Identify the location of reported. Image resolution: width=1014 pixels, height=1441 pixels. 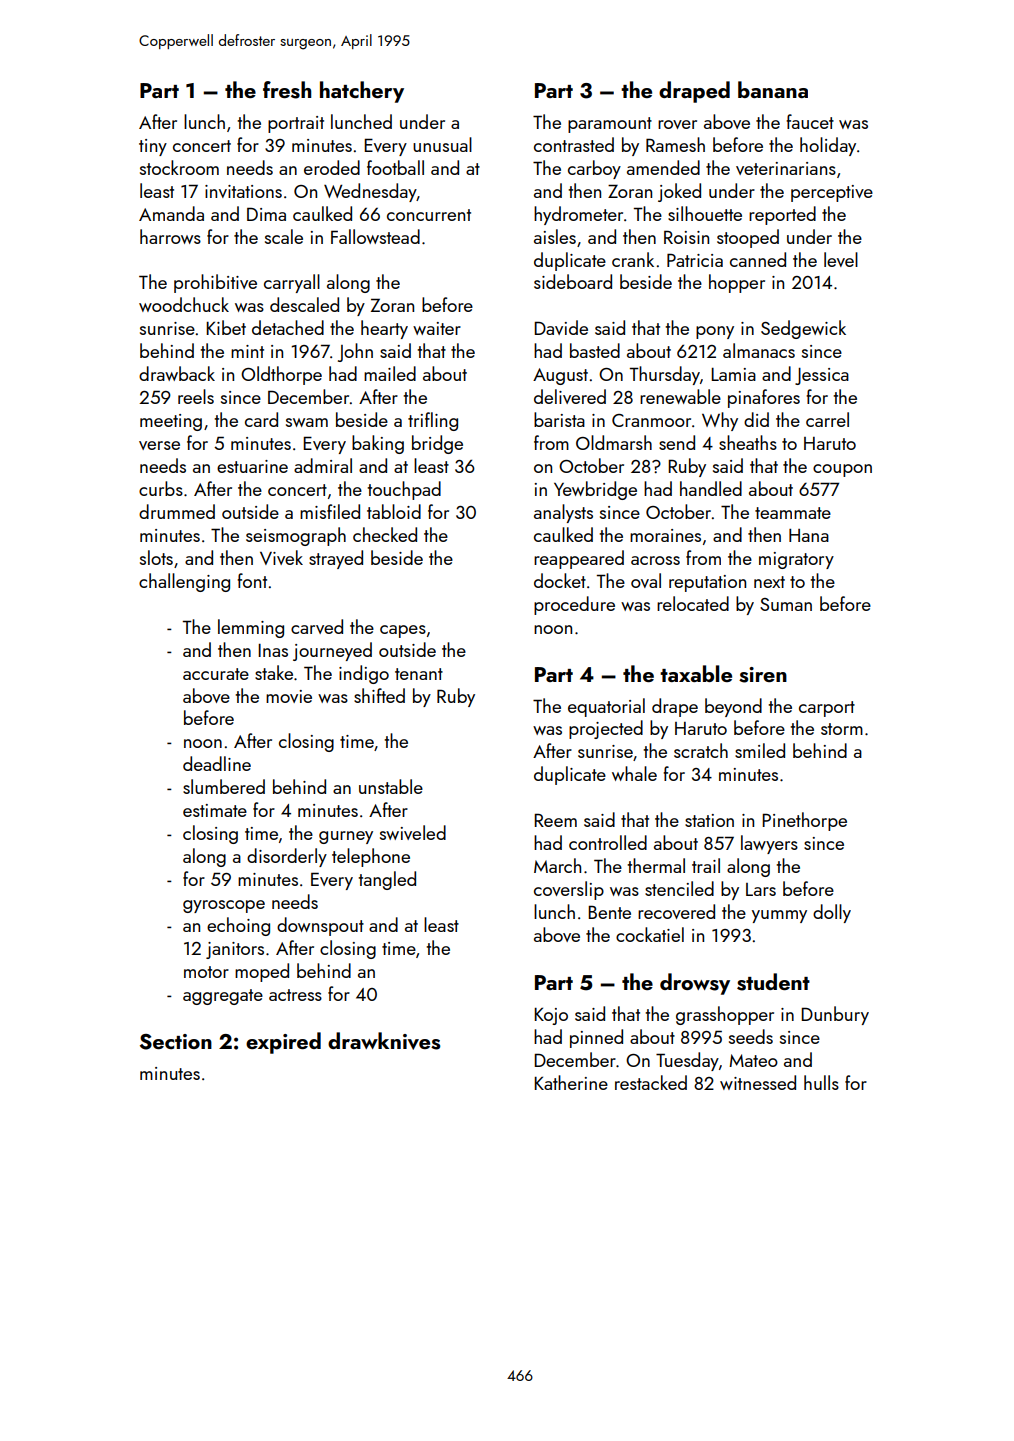
(782, 215).
